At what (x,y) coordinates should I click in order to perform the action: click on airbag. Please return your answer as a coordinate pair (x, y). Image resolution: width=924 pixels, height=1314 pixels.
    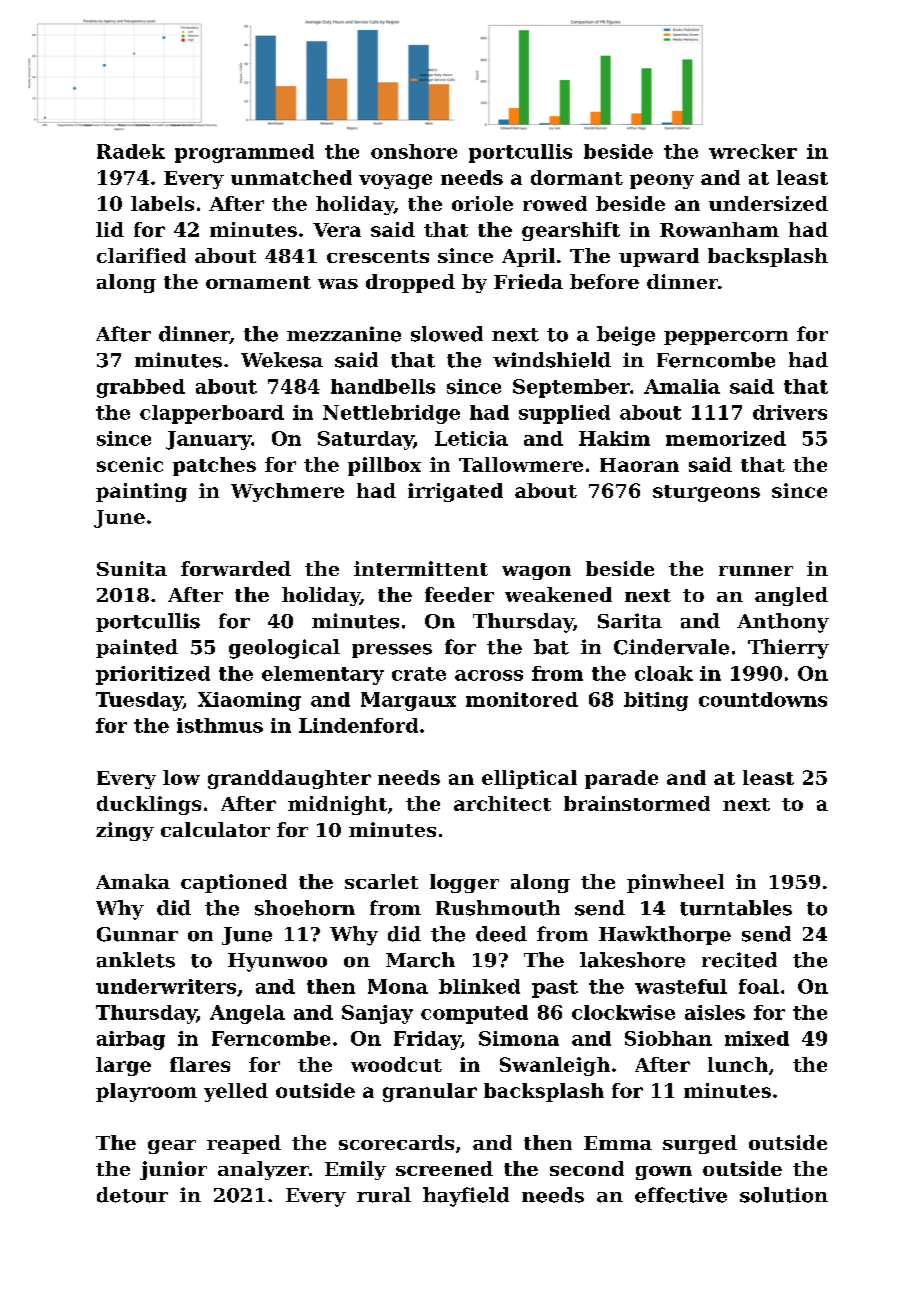
    Looking at the image, I should click on (131, 1040).
